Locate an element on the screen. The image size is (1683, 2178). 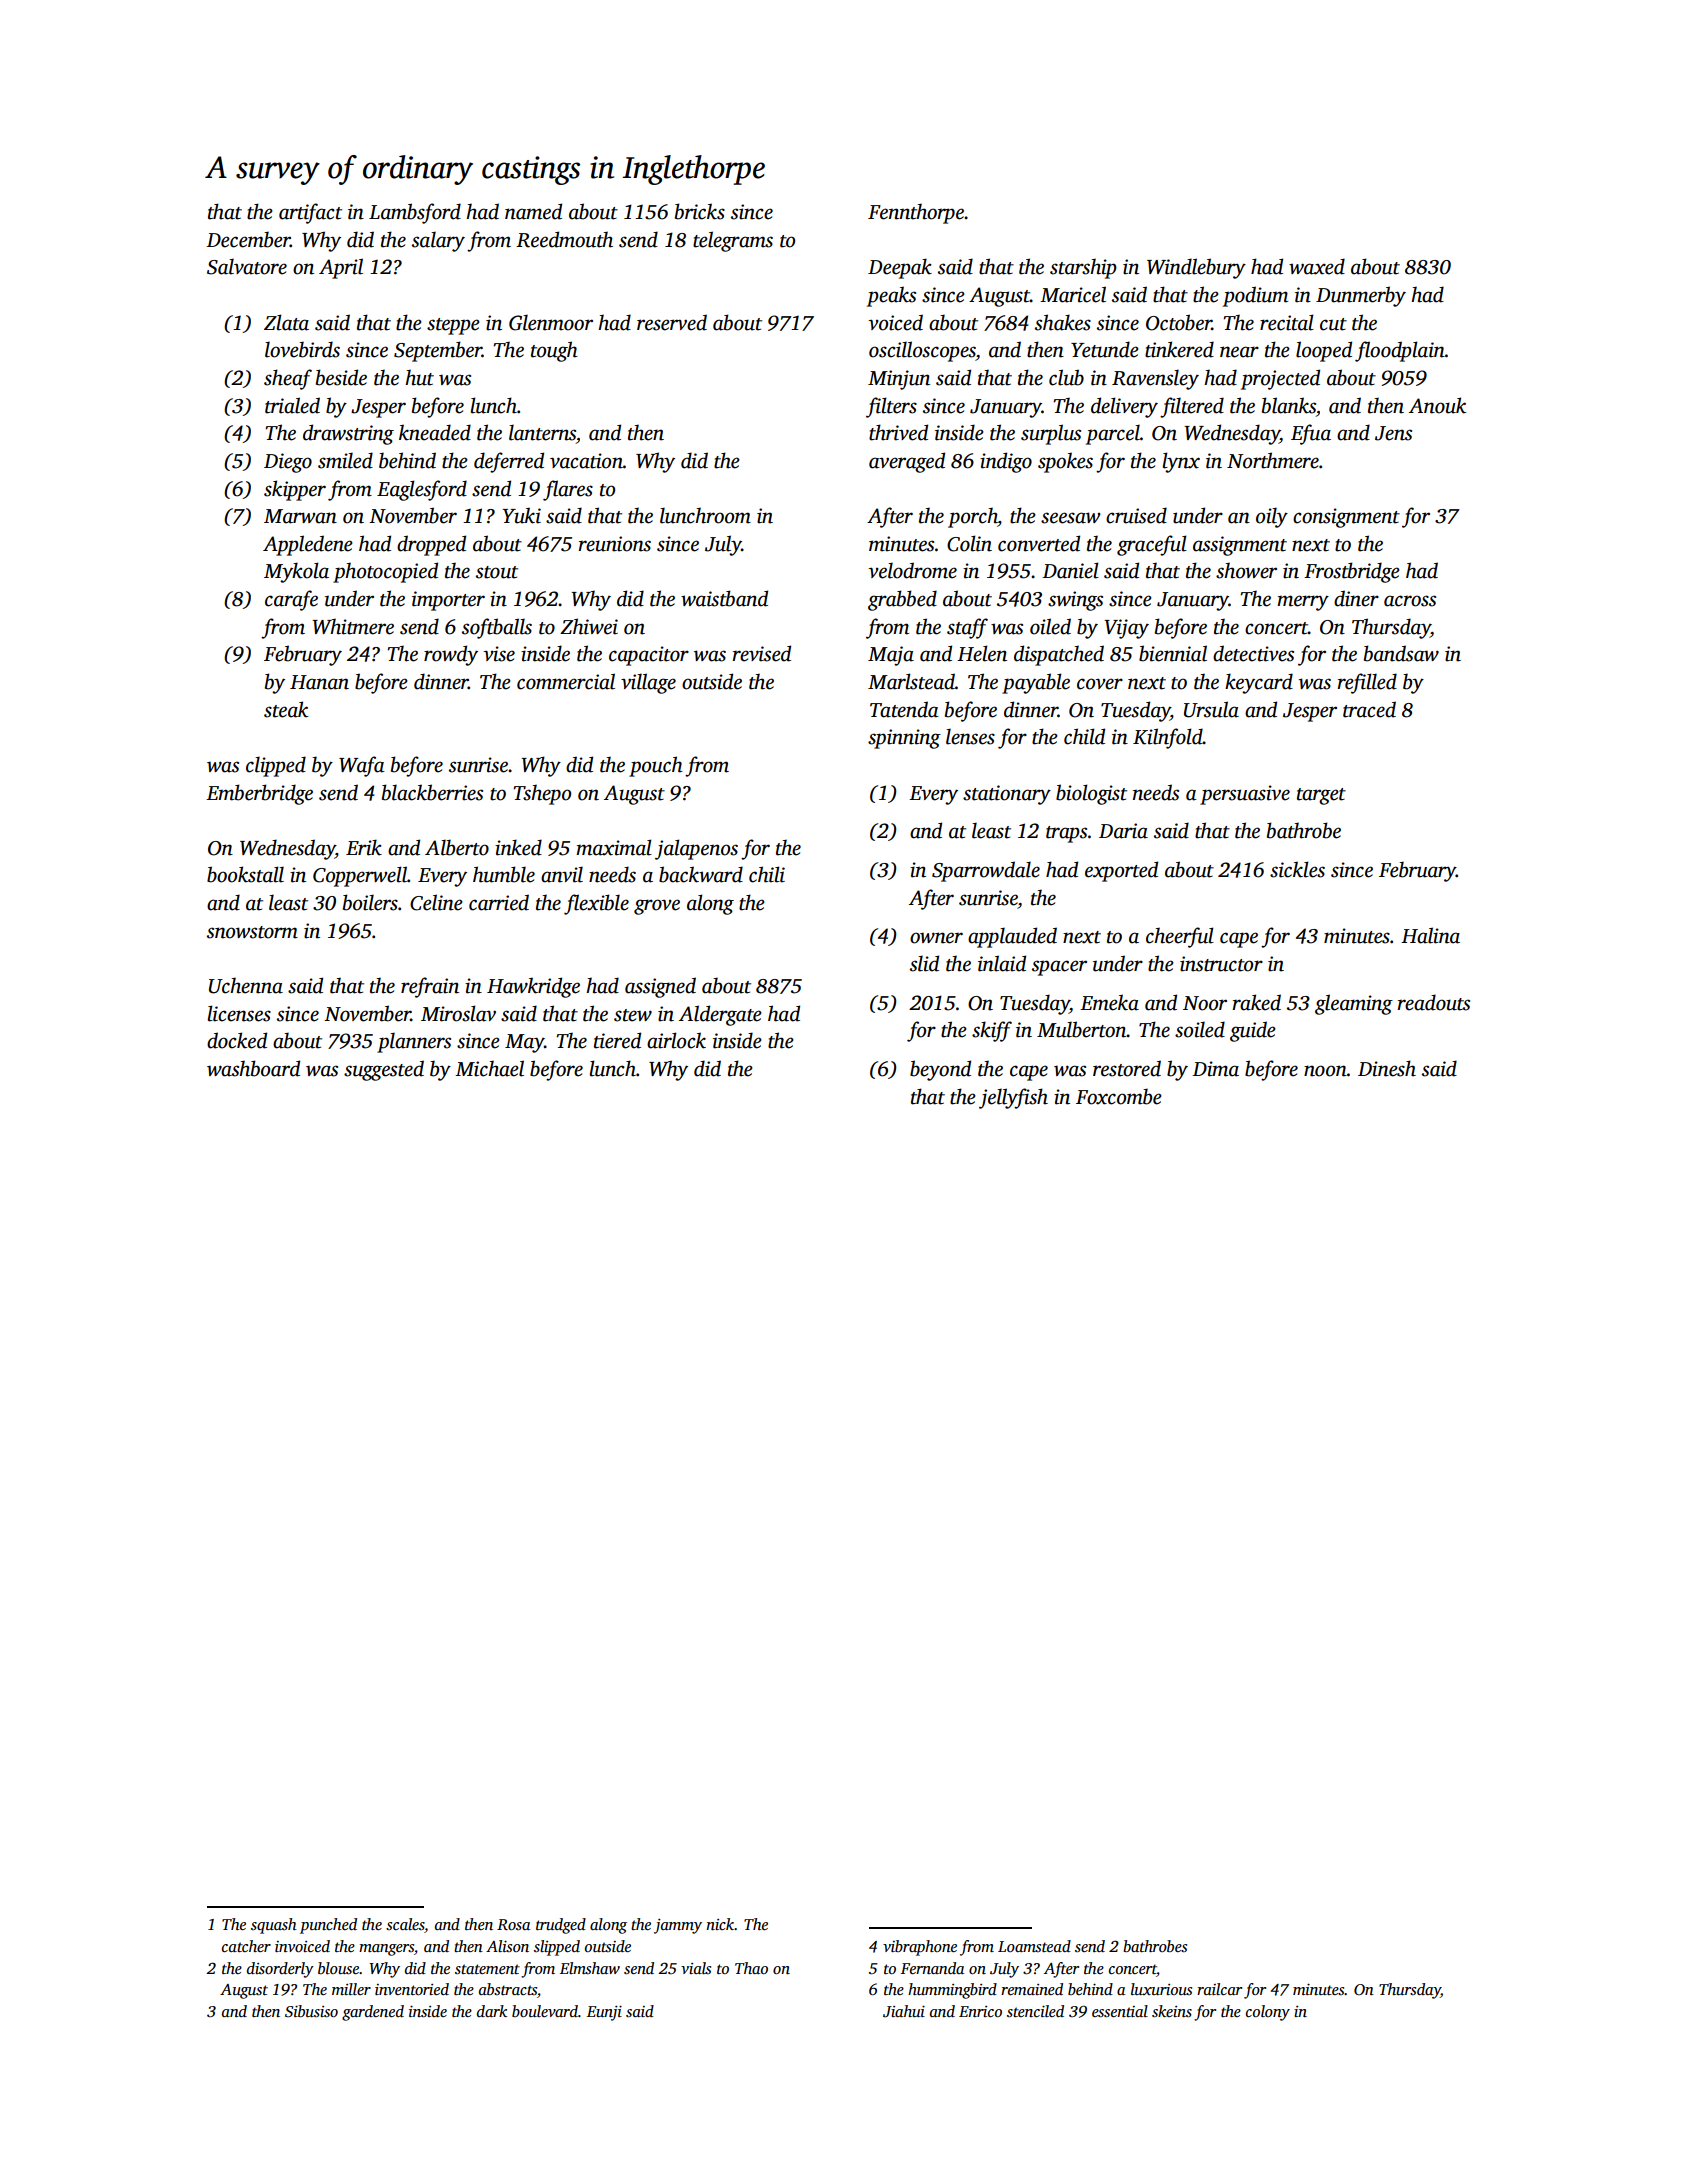
Dunmerby is located at coordinates (1361, 296).
